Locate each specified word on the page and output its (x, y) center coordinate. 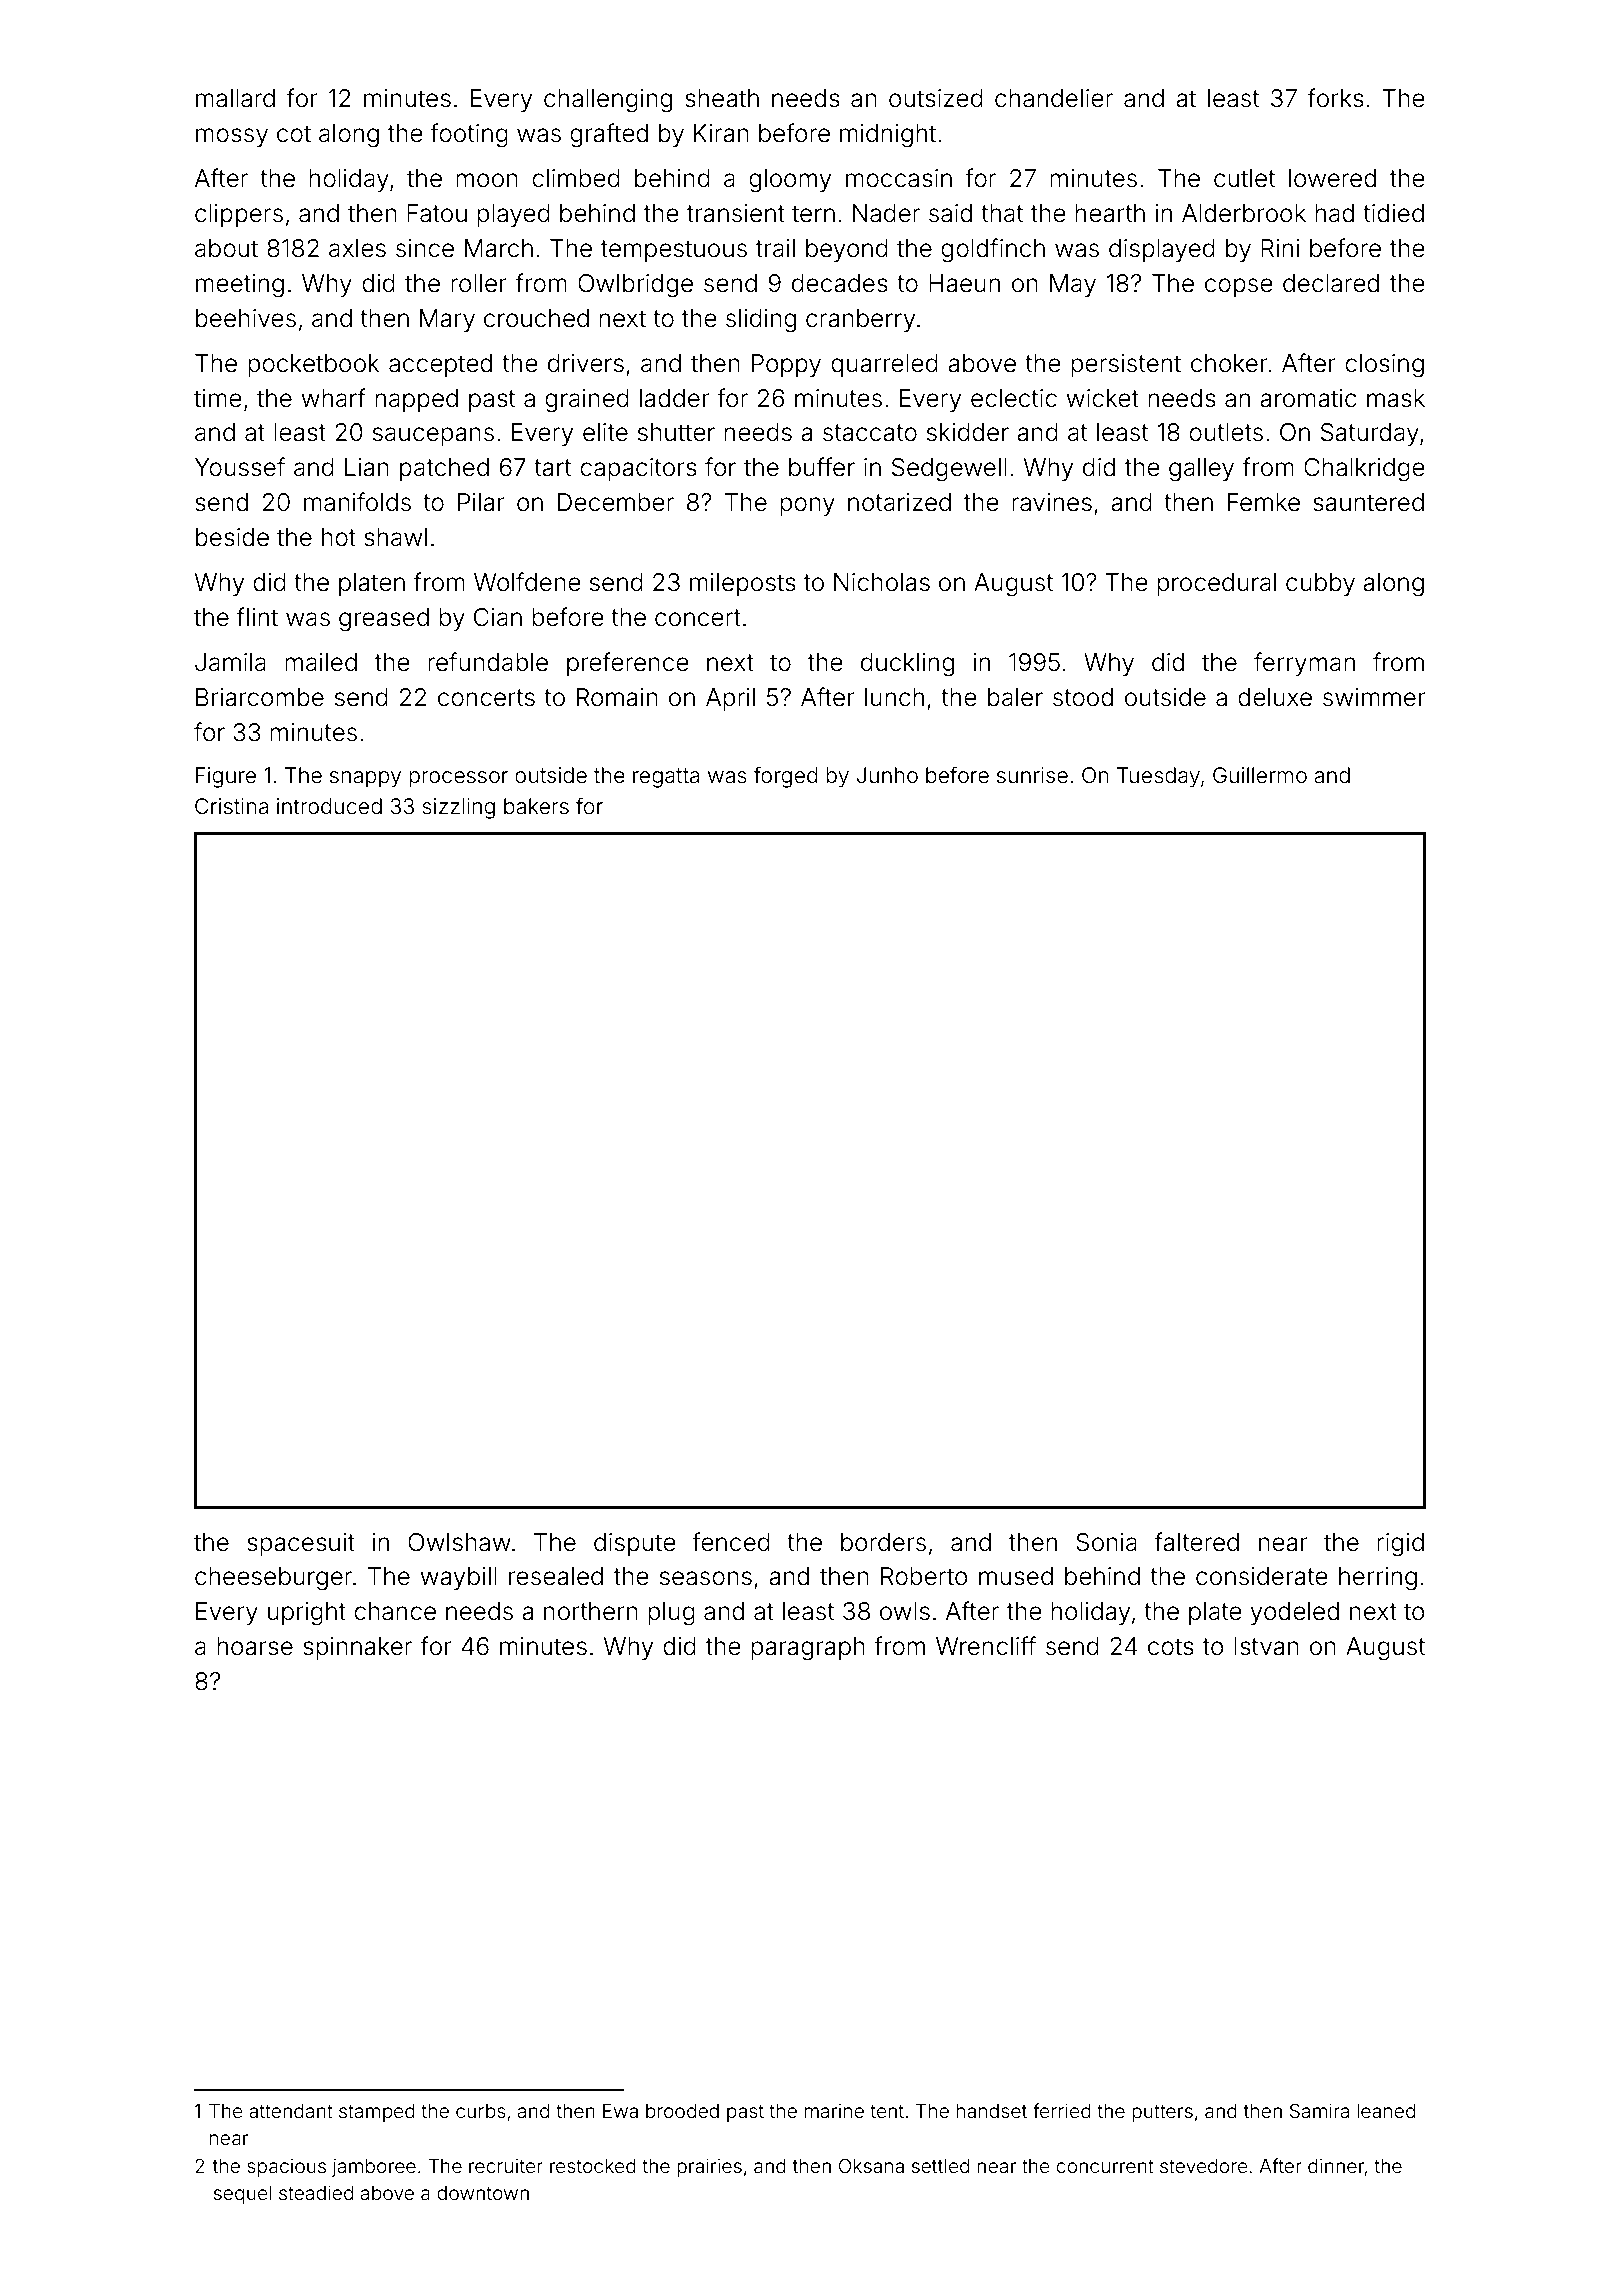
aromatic (1309, 398)
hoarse (255, 1646)
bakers (536, 806)
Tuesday (1158, 777)
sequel (242, 2195)
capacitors (638, 469)
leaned (1386, 2111)
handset (992, 2111)
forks (1336, 98)
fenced (731, 1542)
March (499, 248)
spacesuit (301, 1544)
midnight (888, 136)
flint (257, 616)
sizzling (458, 808)
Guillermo (1260, 775)
